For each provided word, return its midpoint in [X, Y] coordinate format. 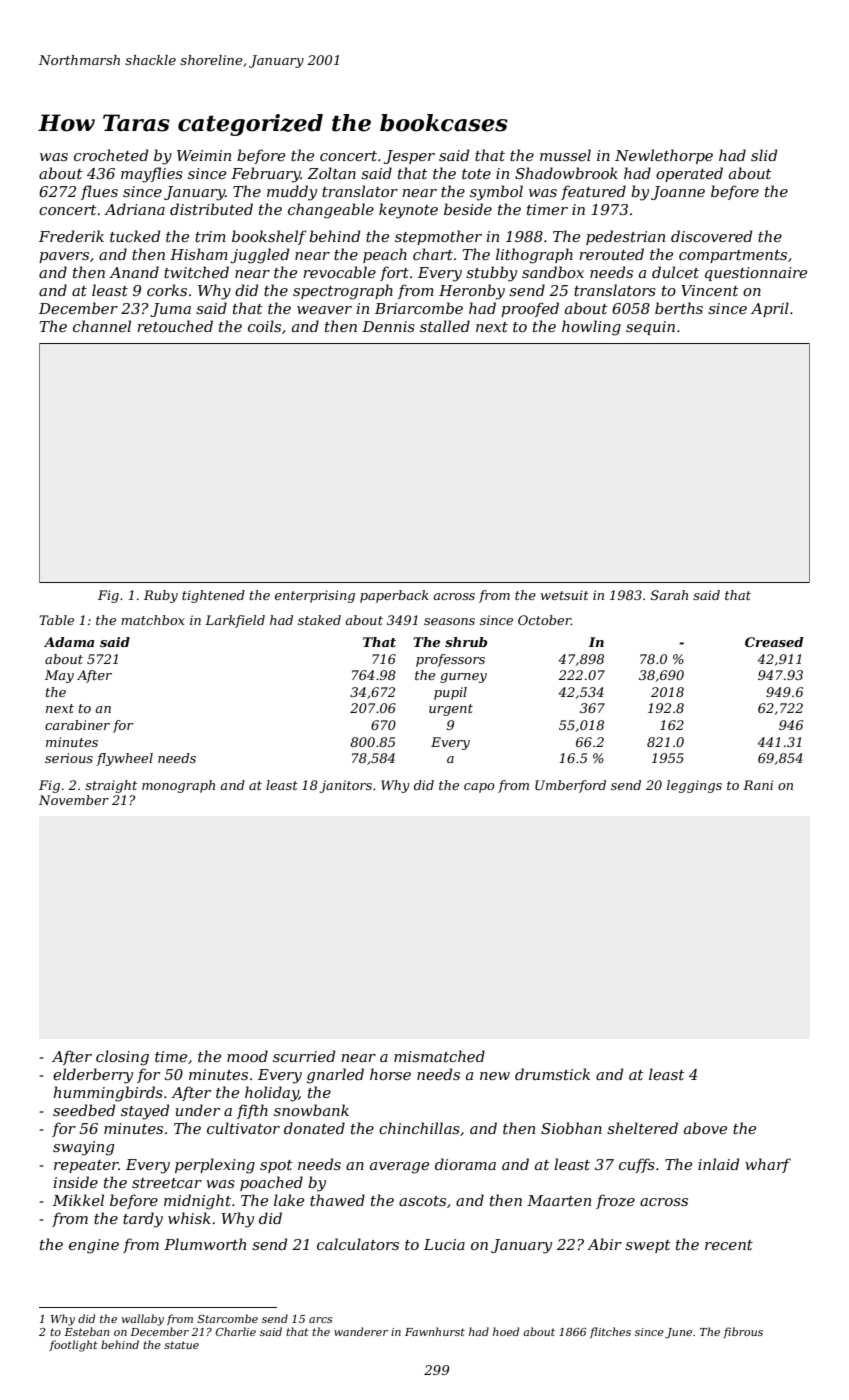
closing [122, 1058]
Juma [170, 310]
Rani [758, 785]
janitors [346, 786]
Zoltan [331, 173]
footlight [74, 1346]
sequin [650, 328]
